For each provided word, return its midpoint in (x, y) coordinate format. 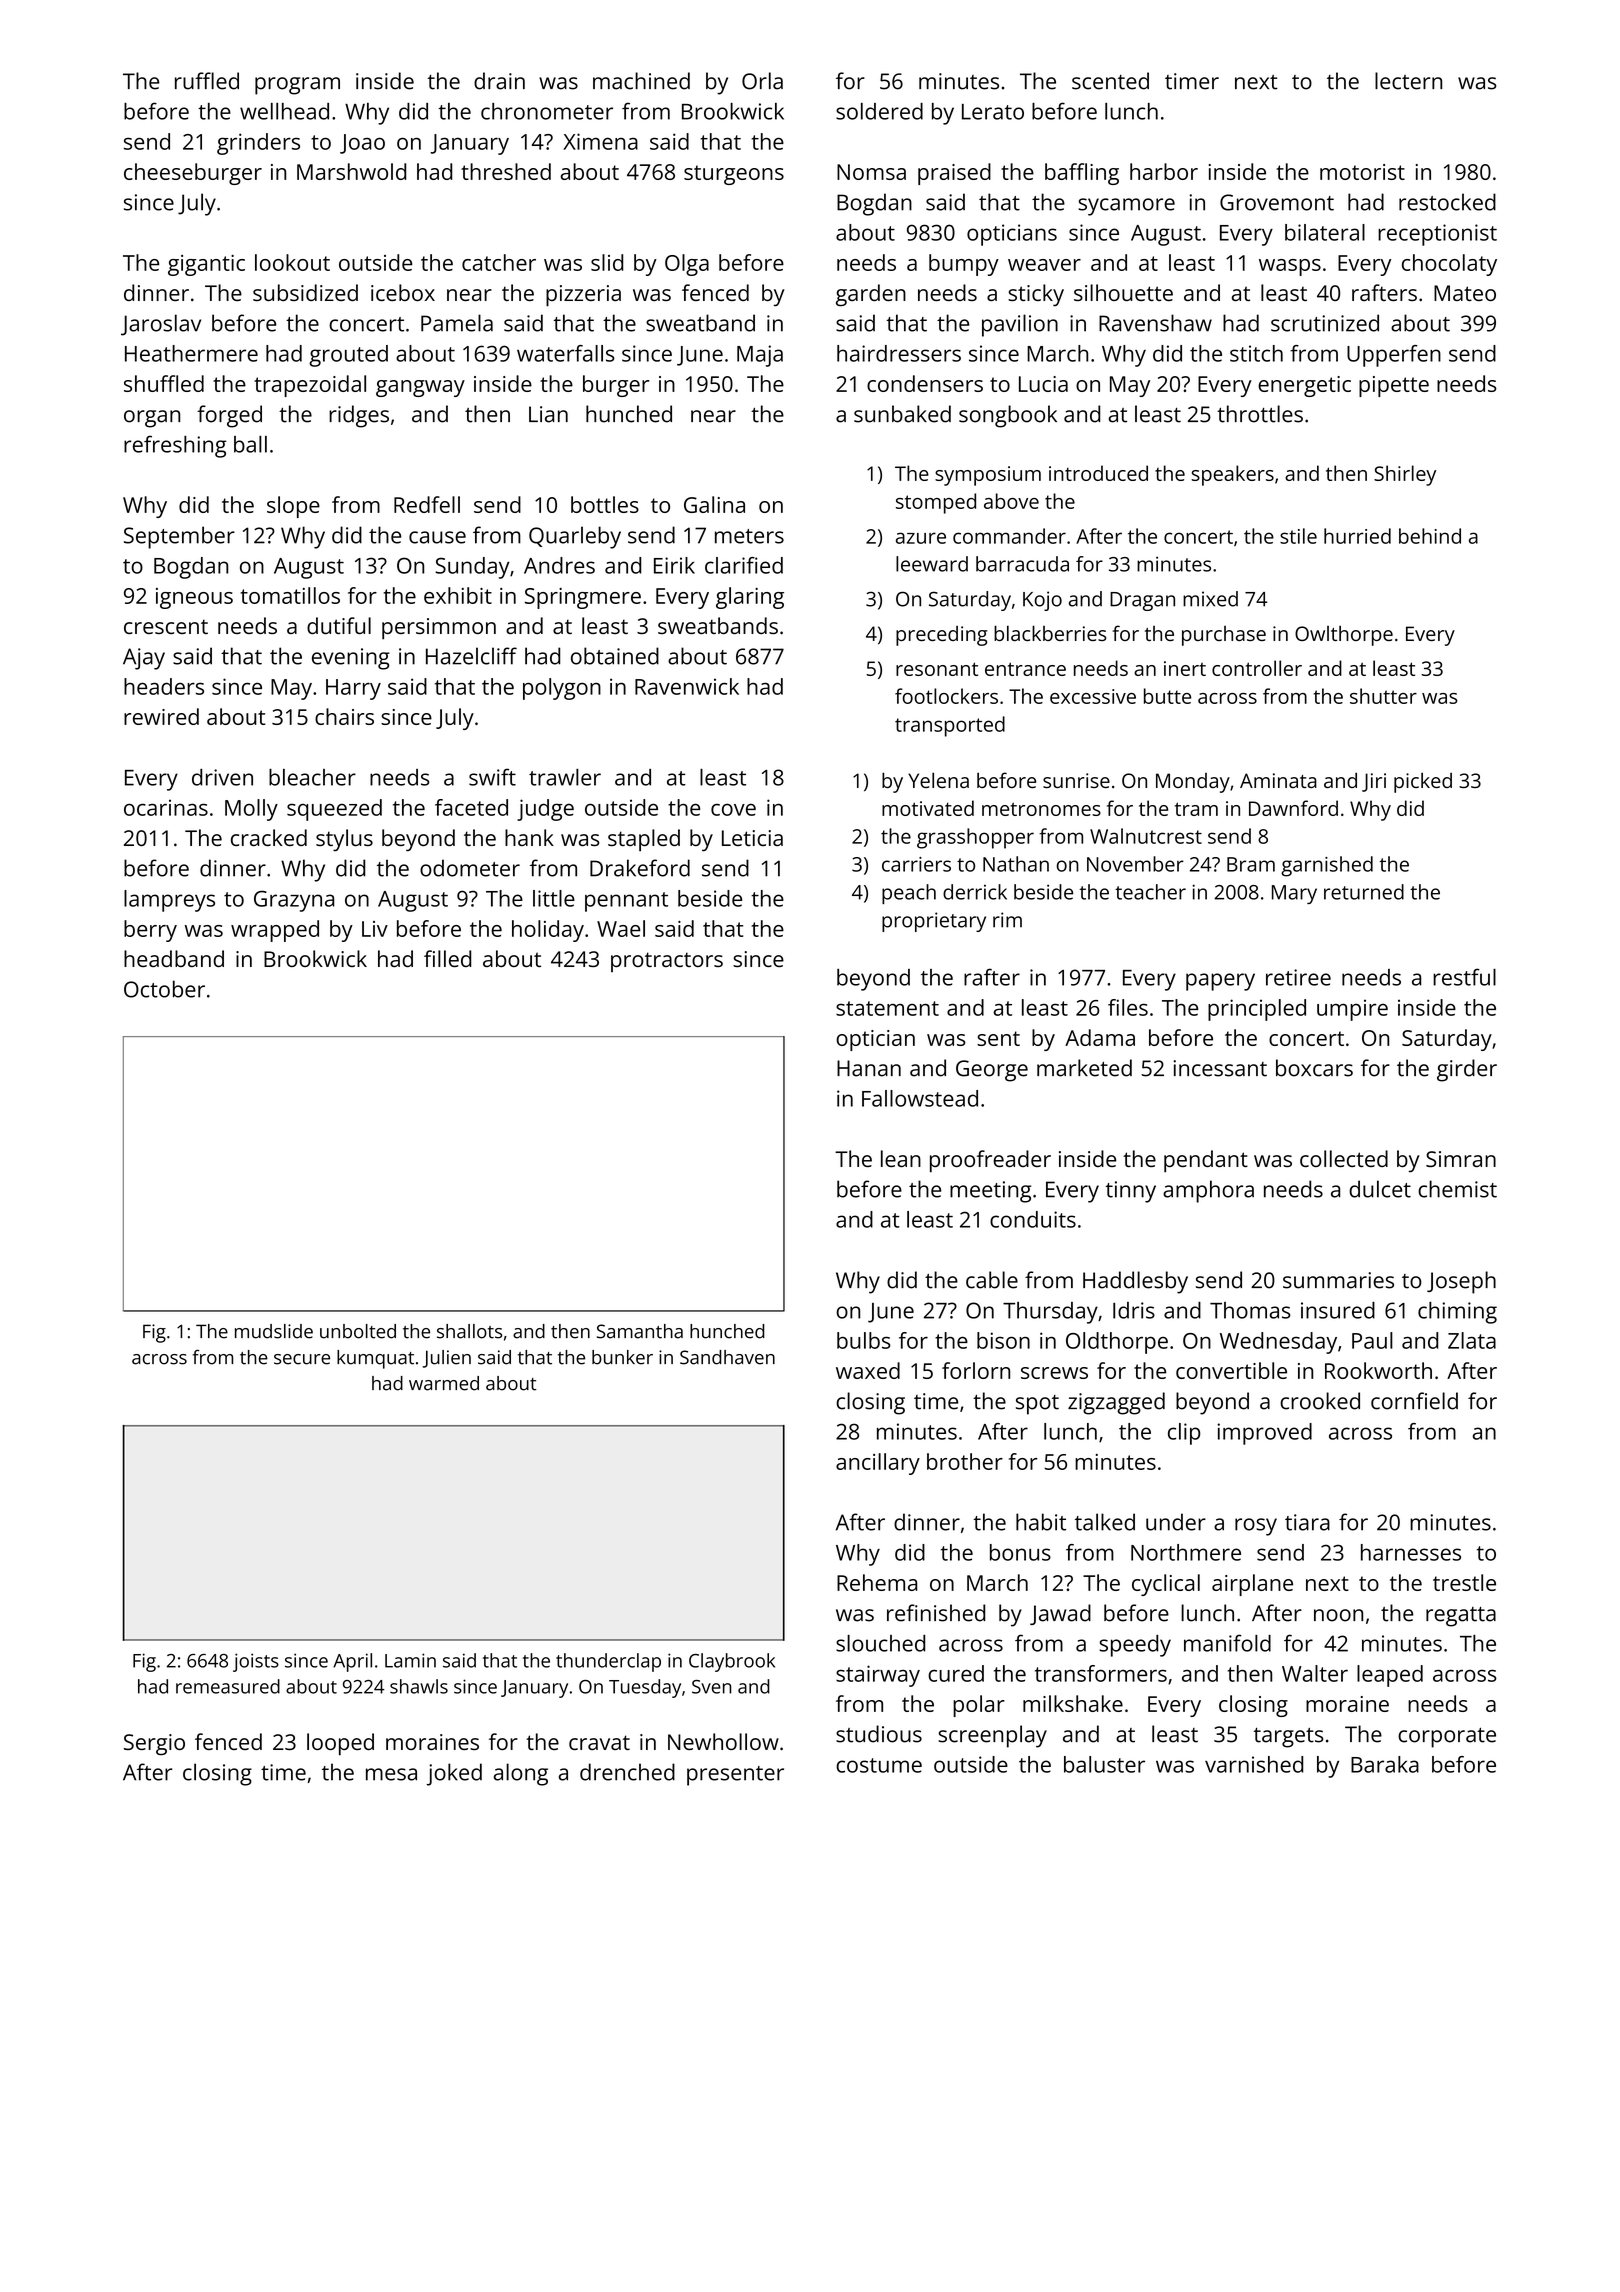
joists (256, 1662)
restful (1464, 977)
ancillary (878, 1464)
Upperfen (1394, 356)
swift (492, 777)
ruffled (207, 81)
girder (1467, 1070)
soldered (879, 111)
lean (901, 1158)
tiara (1307, 1522)
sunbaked (902, 414)
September (179, 537)
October (164, 989)
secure (302, 1359)
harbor (1164, 171)
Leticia (752, 838)
